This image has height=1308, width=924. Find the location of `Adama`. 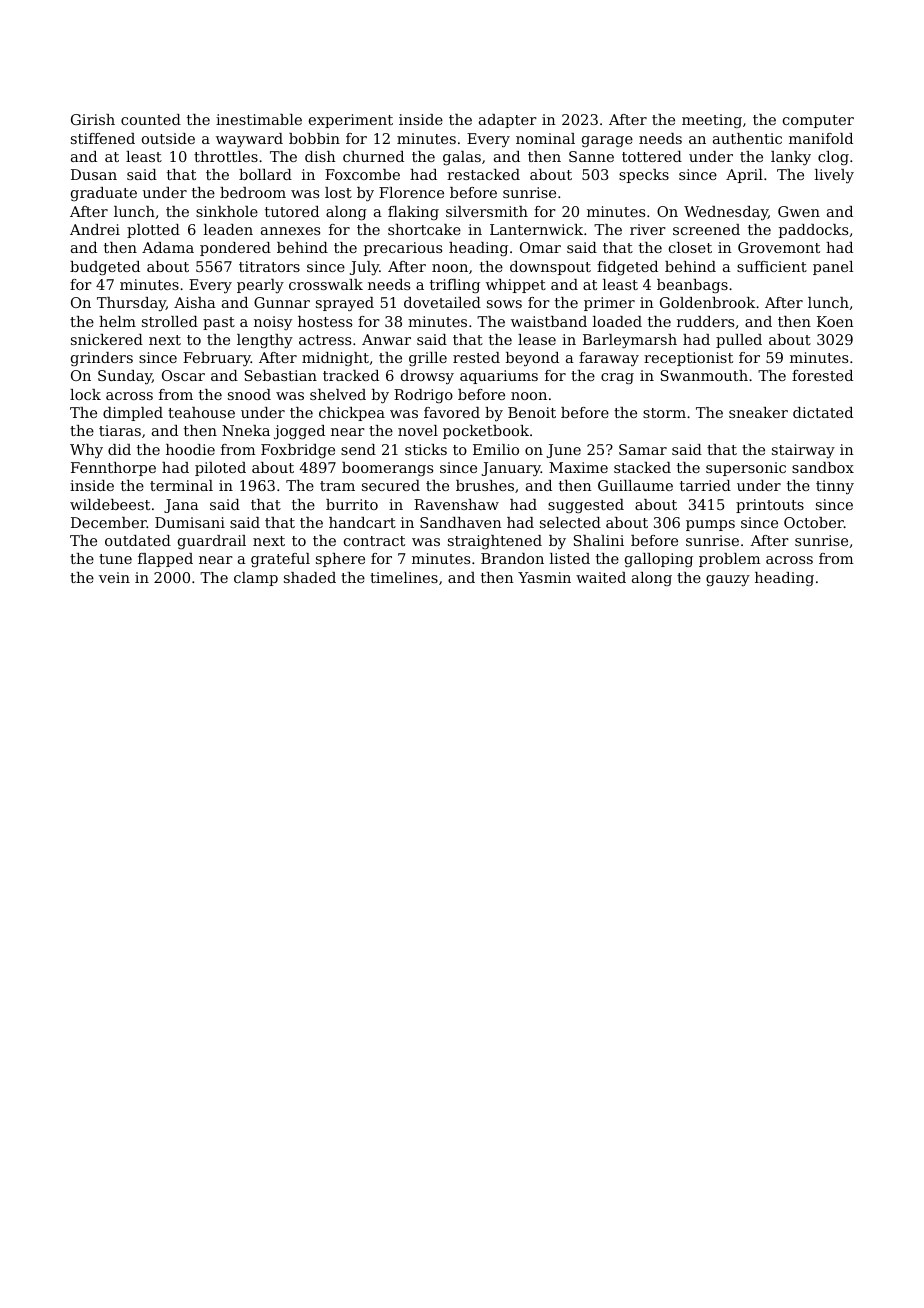

Adama is located at coordinates (168, 247).
